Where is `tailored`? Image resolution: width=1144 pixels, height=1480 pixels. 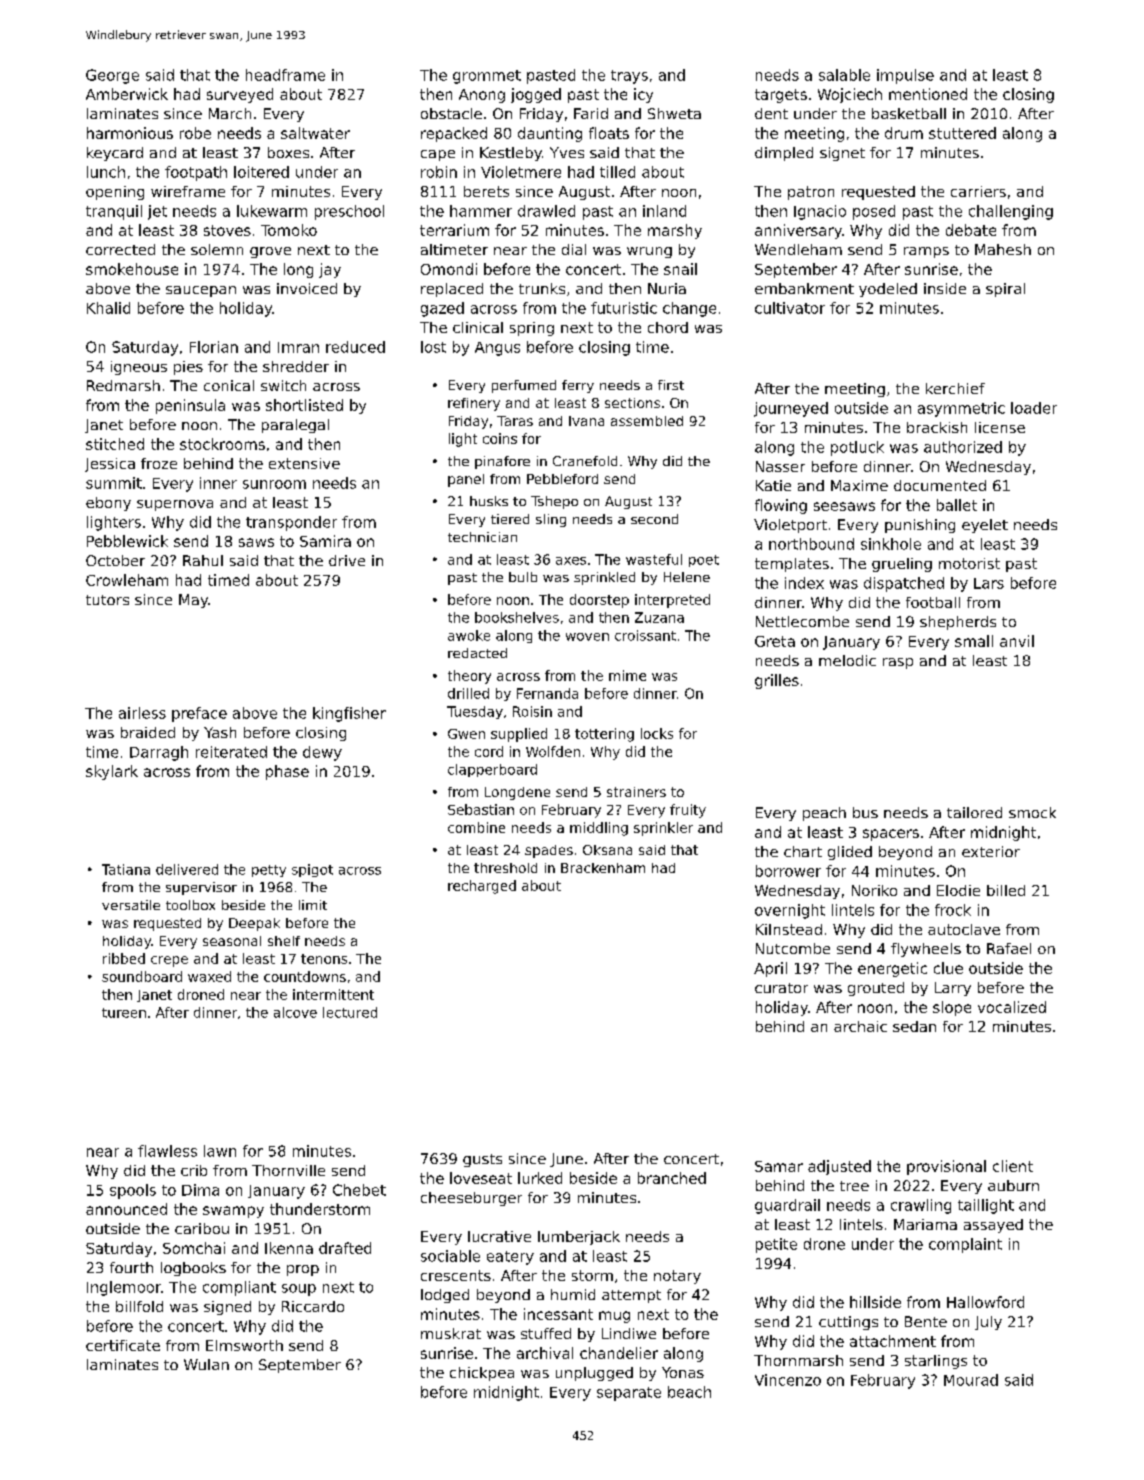
tailored is located at coordinates (974, 812).
